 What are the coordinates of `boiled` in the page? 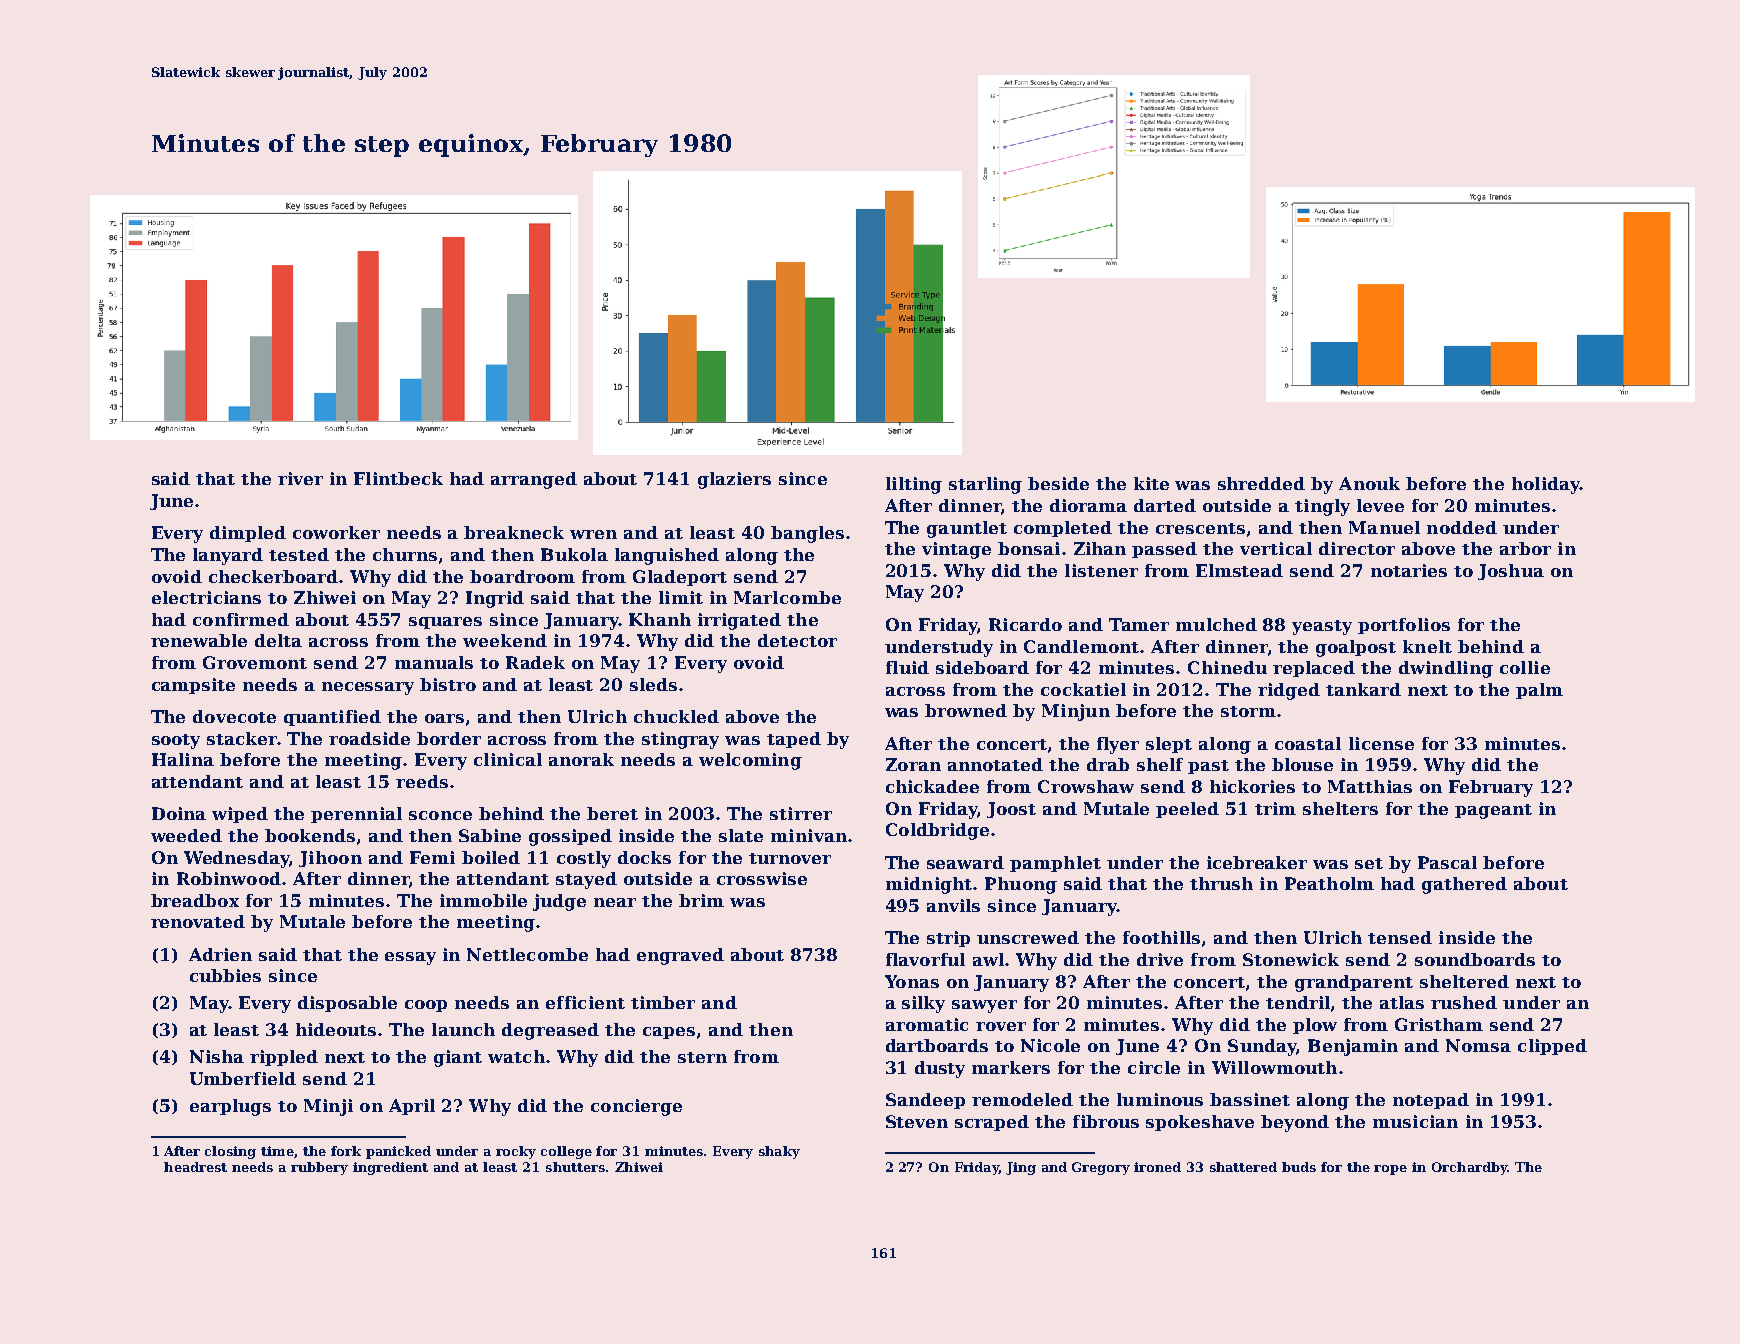 It's located at (491, 857).
